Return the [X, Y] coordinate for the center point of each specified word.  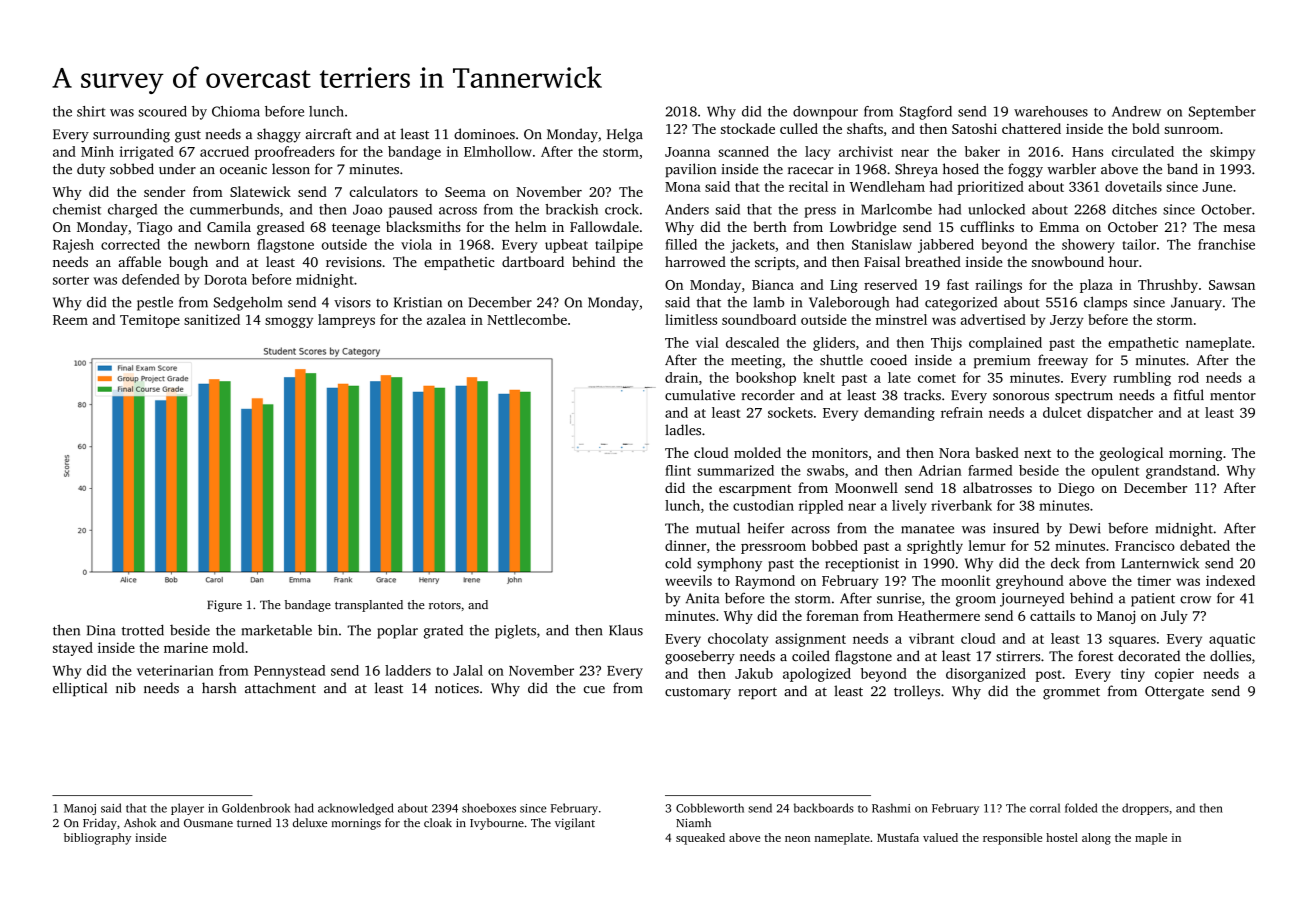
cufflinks [987, 226]
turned [254, 822]
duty [91, 170]
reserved [890, 284]
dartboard [533, 261]
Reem [70, 320]
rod [1188, 377]
